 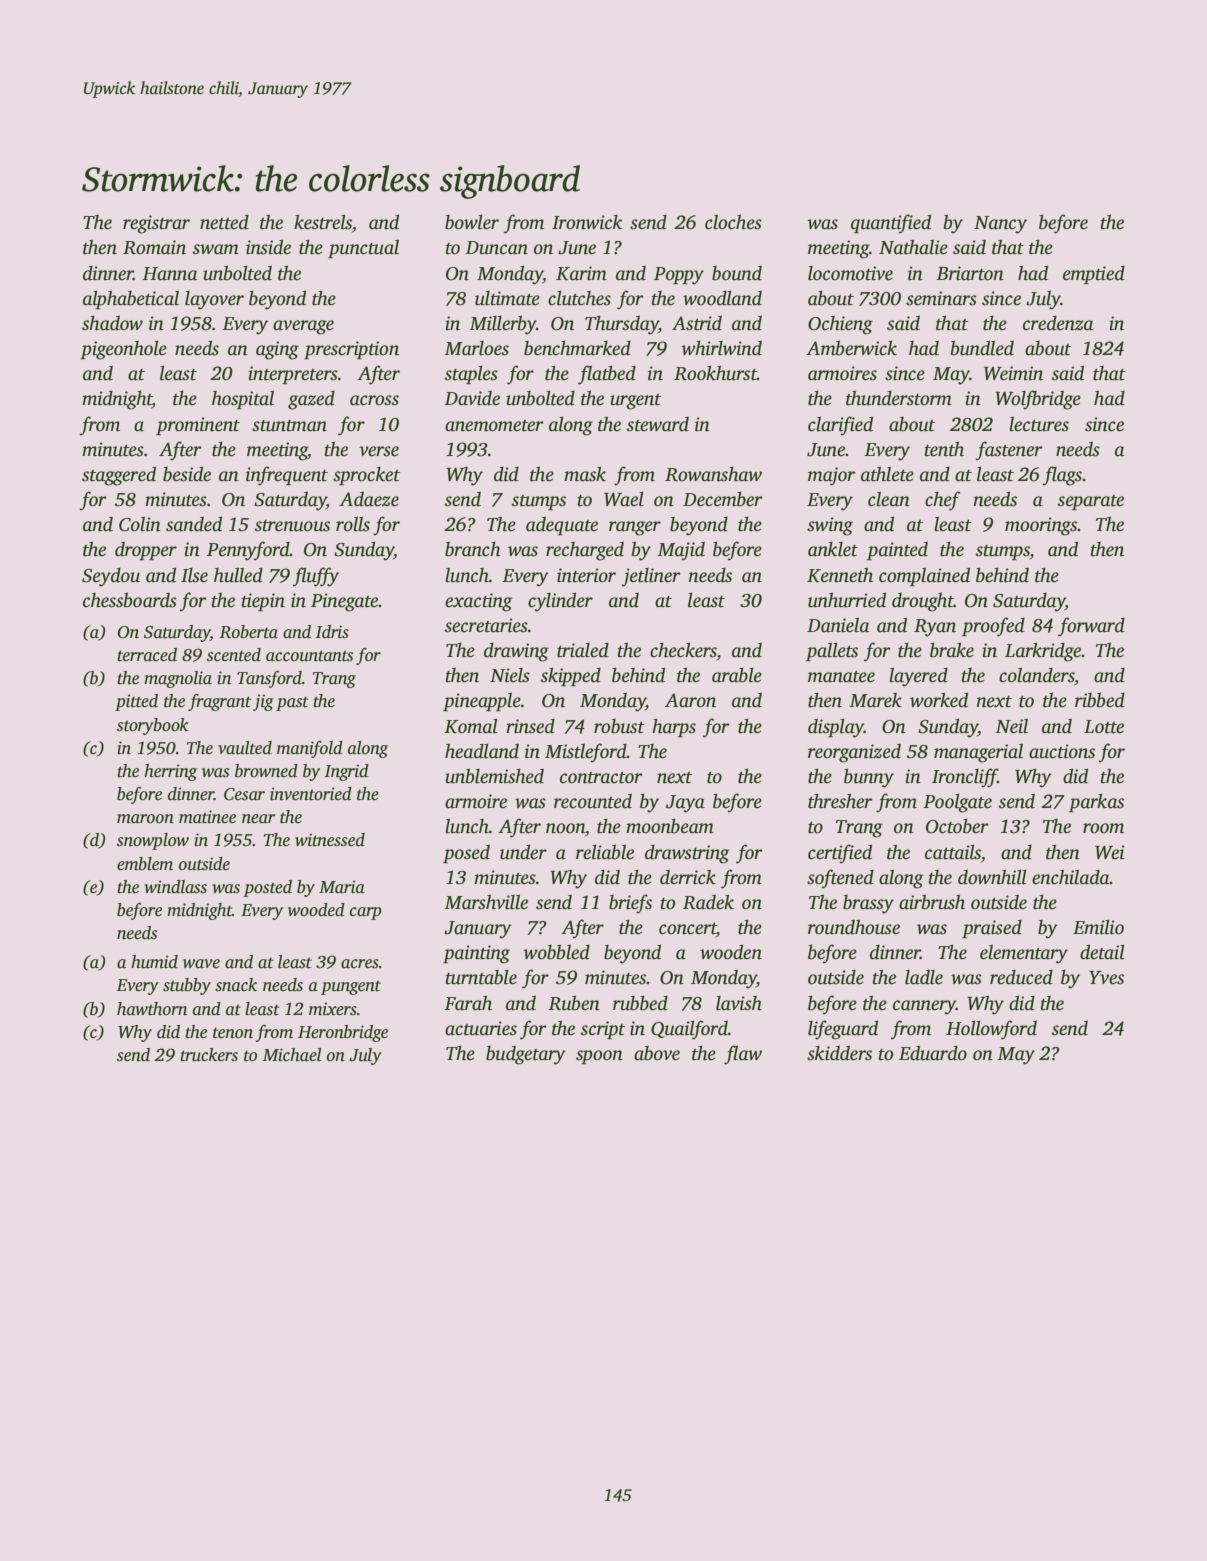 I want to click on quantified, so click(x=891, y=224).
